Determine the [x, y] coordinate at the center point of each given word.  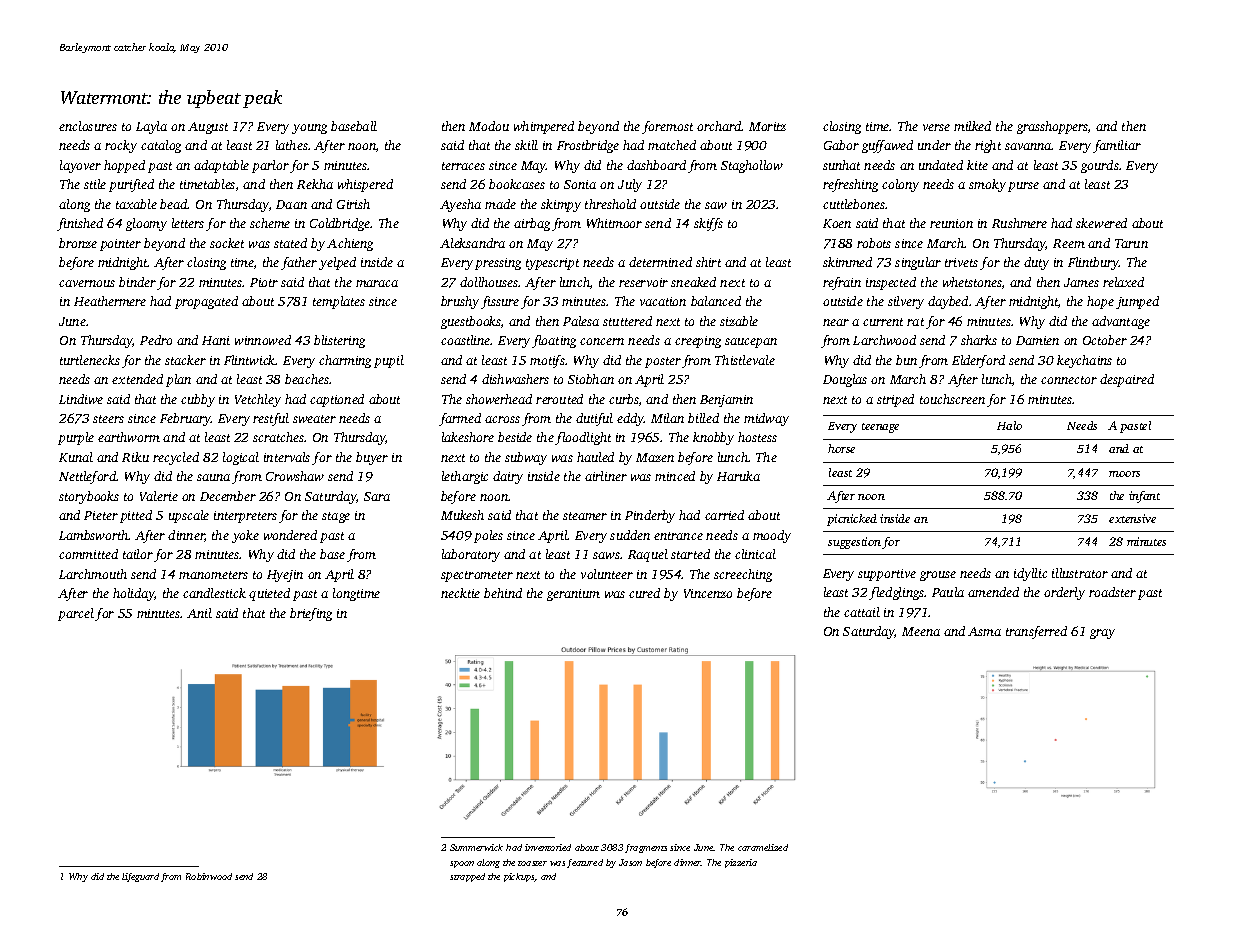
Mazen [655, 457]
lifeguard [140, 877]
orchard [719, 126]
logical [241, 458]
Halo [1009, 425]
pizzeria [741, 863]
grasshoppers [1052, 127]
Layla [151, 127]
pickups [519, 877]
